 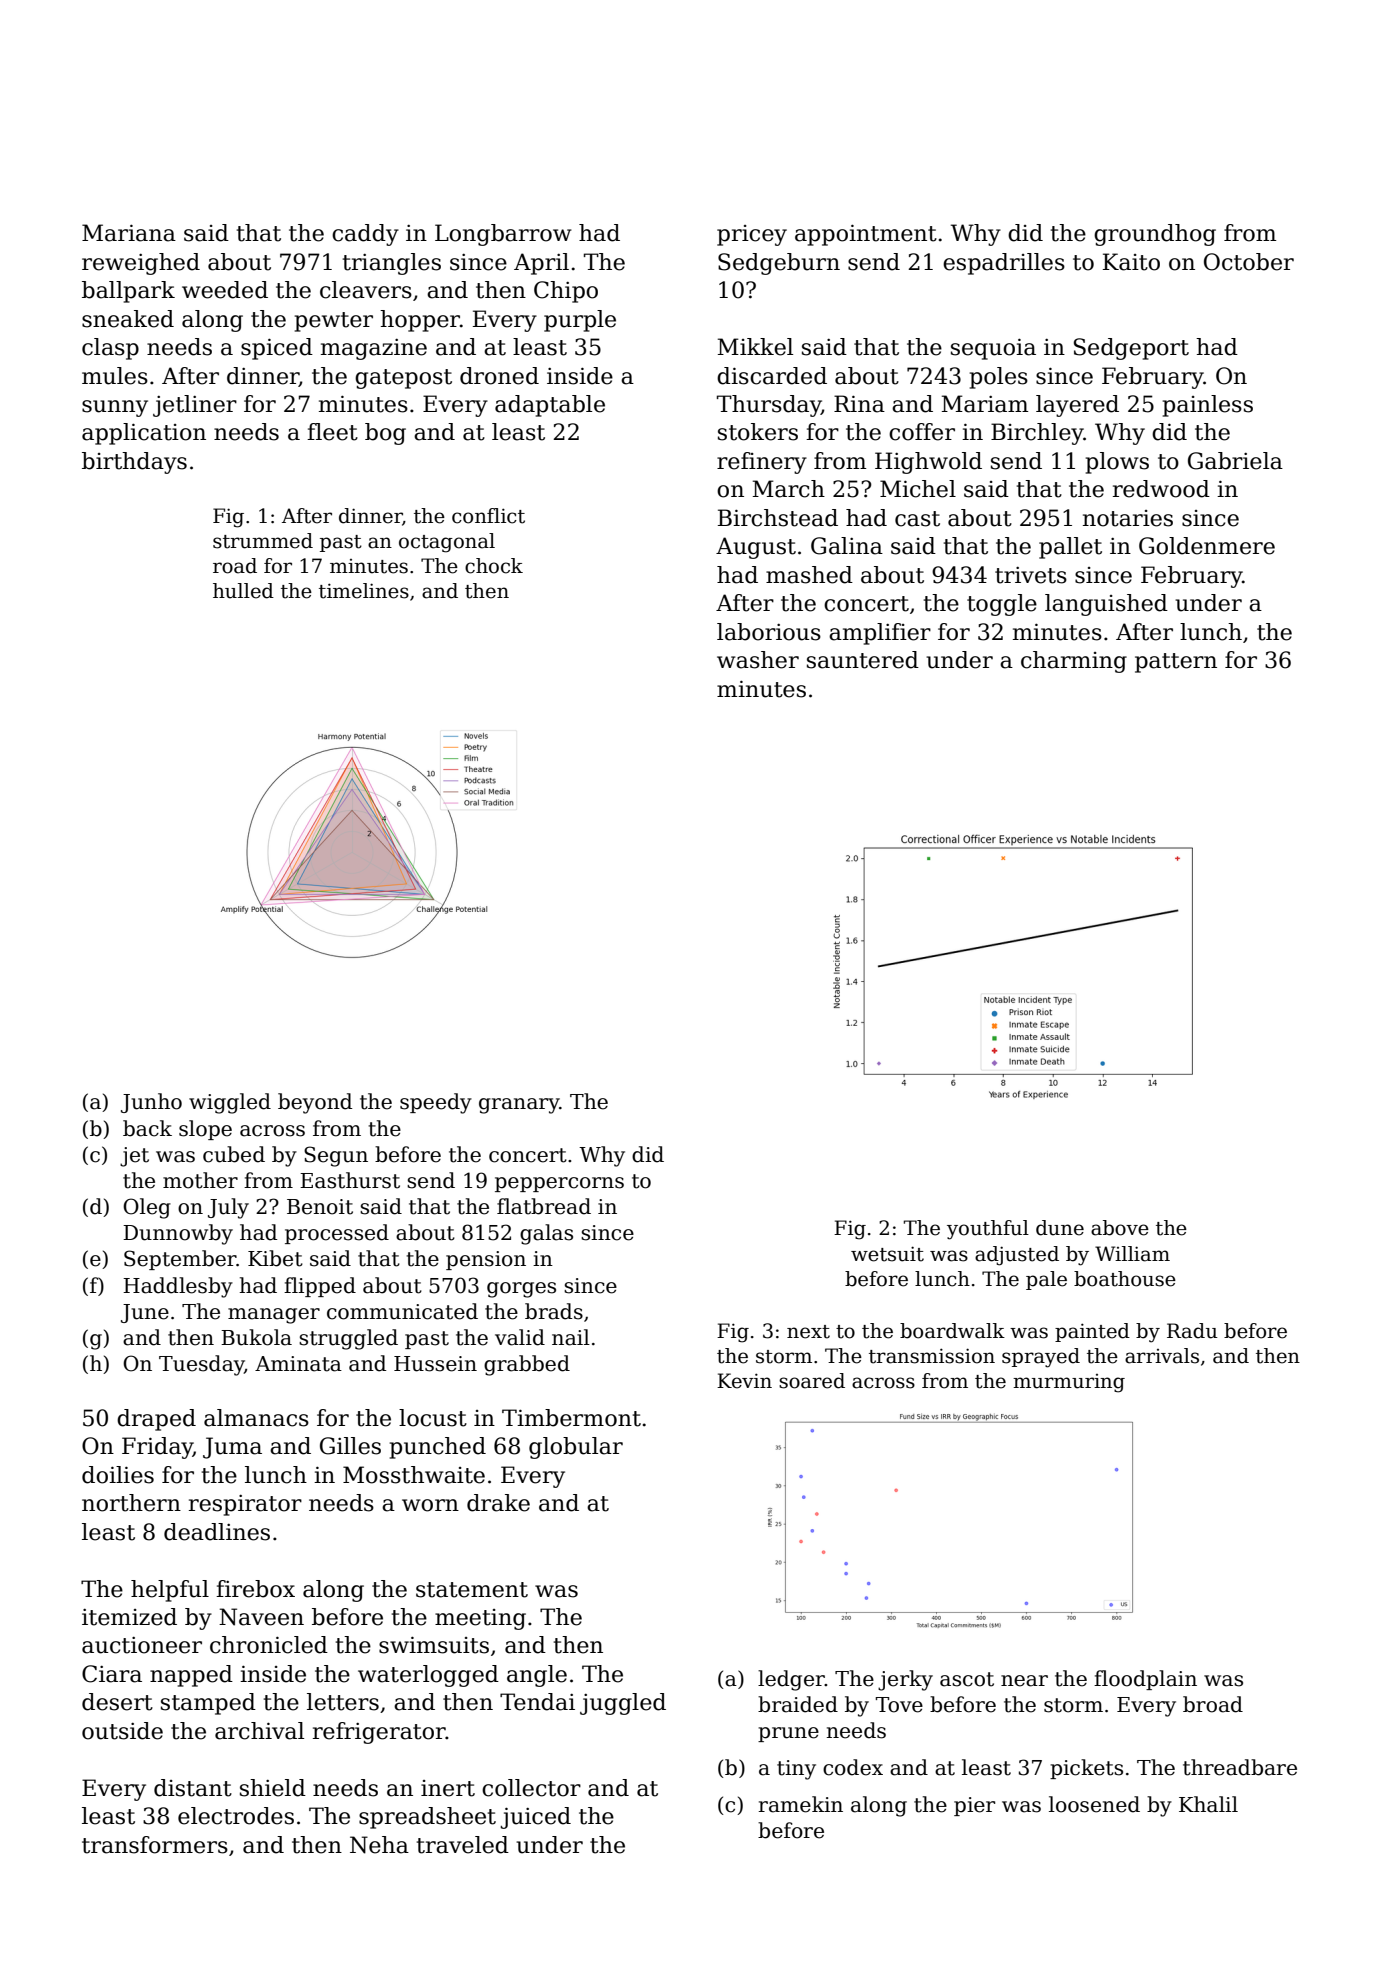 What do you see at coordinates (1120, 1228) in the page?
I see `above` at bounding box center [1120, 1228].
